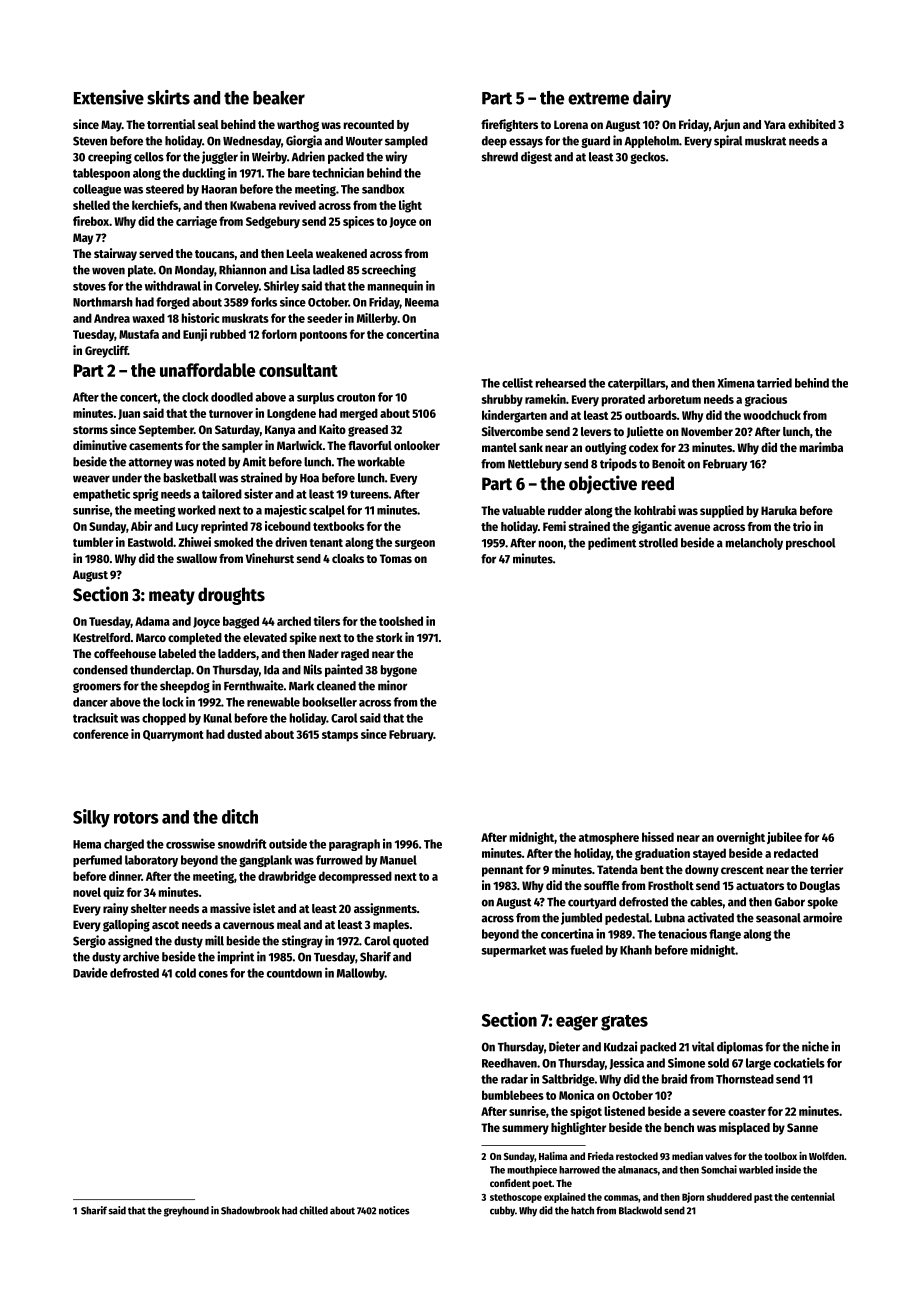 The image size is (924, 1308). I want to click on Extensive, so click(109, 97).
